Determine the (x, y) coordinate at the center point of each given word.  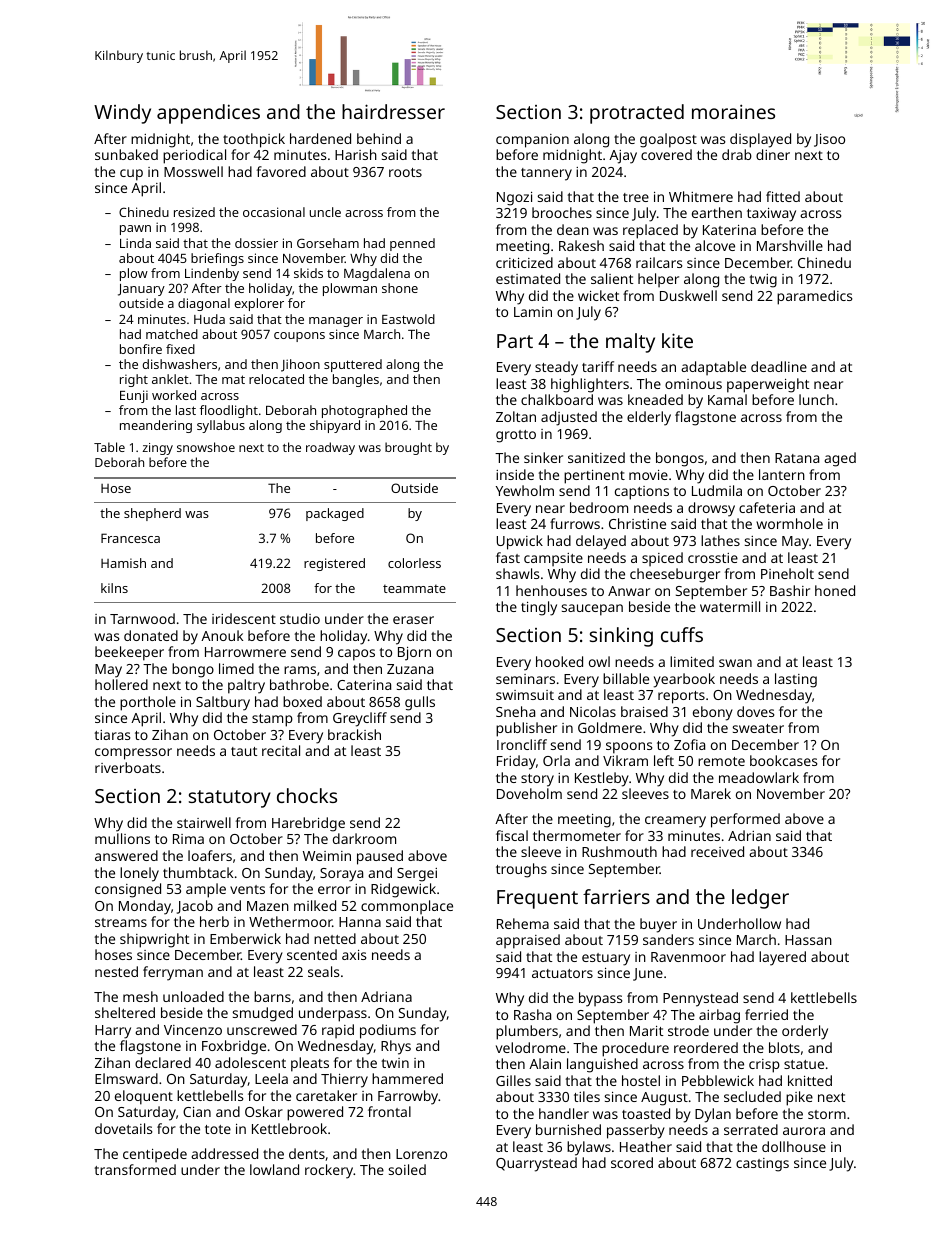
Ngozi (514, 199)
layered (782, 958)
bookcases (784, 760)
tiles (587, 1096)
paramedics (815, 297)
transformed (135, 1169)
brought (408, 448)
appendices (208, 114)
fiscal (512, 835)
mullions (122, 838)
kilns (114, 588)
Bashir (790, 590)
